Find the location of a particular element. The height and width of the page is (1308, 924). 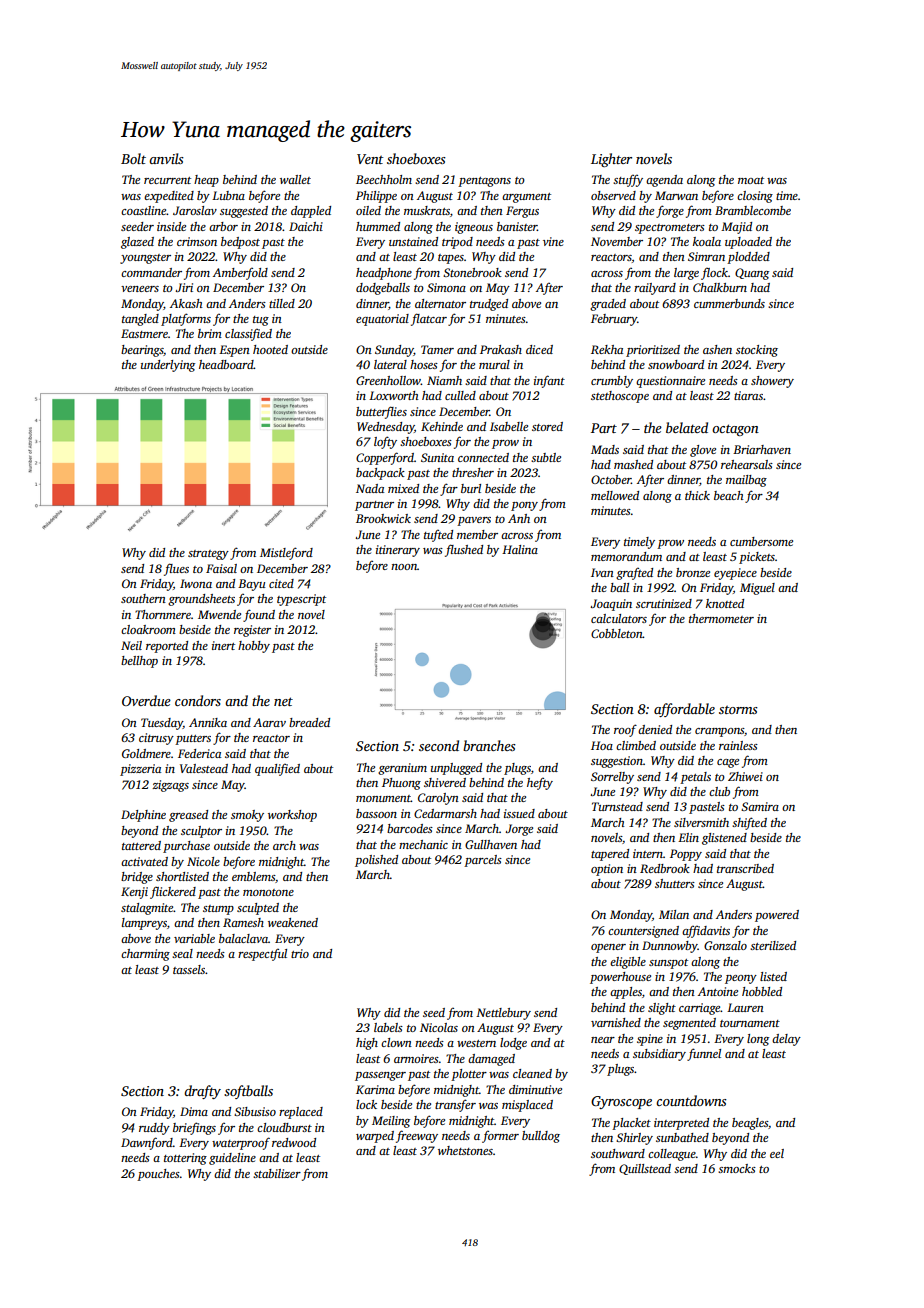

polished is located at coordinates (376, 861).
